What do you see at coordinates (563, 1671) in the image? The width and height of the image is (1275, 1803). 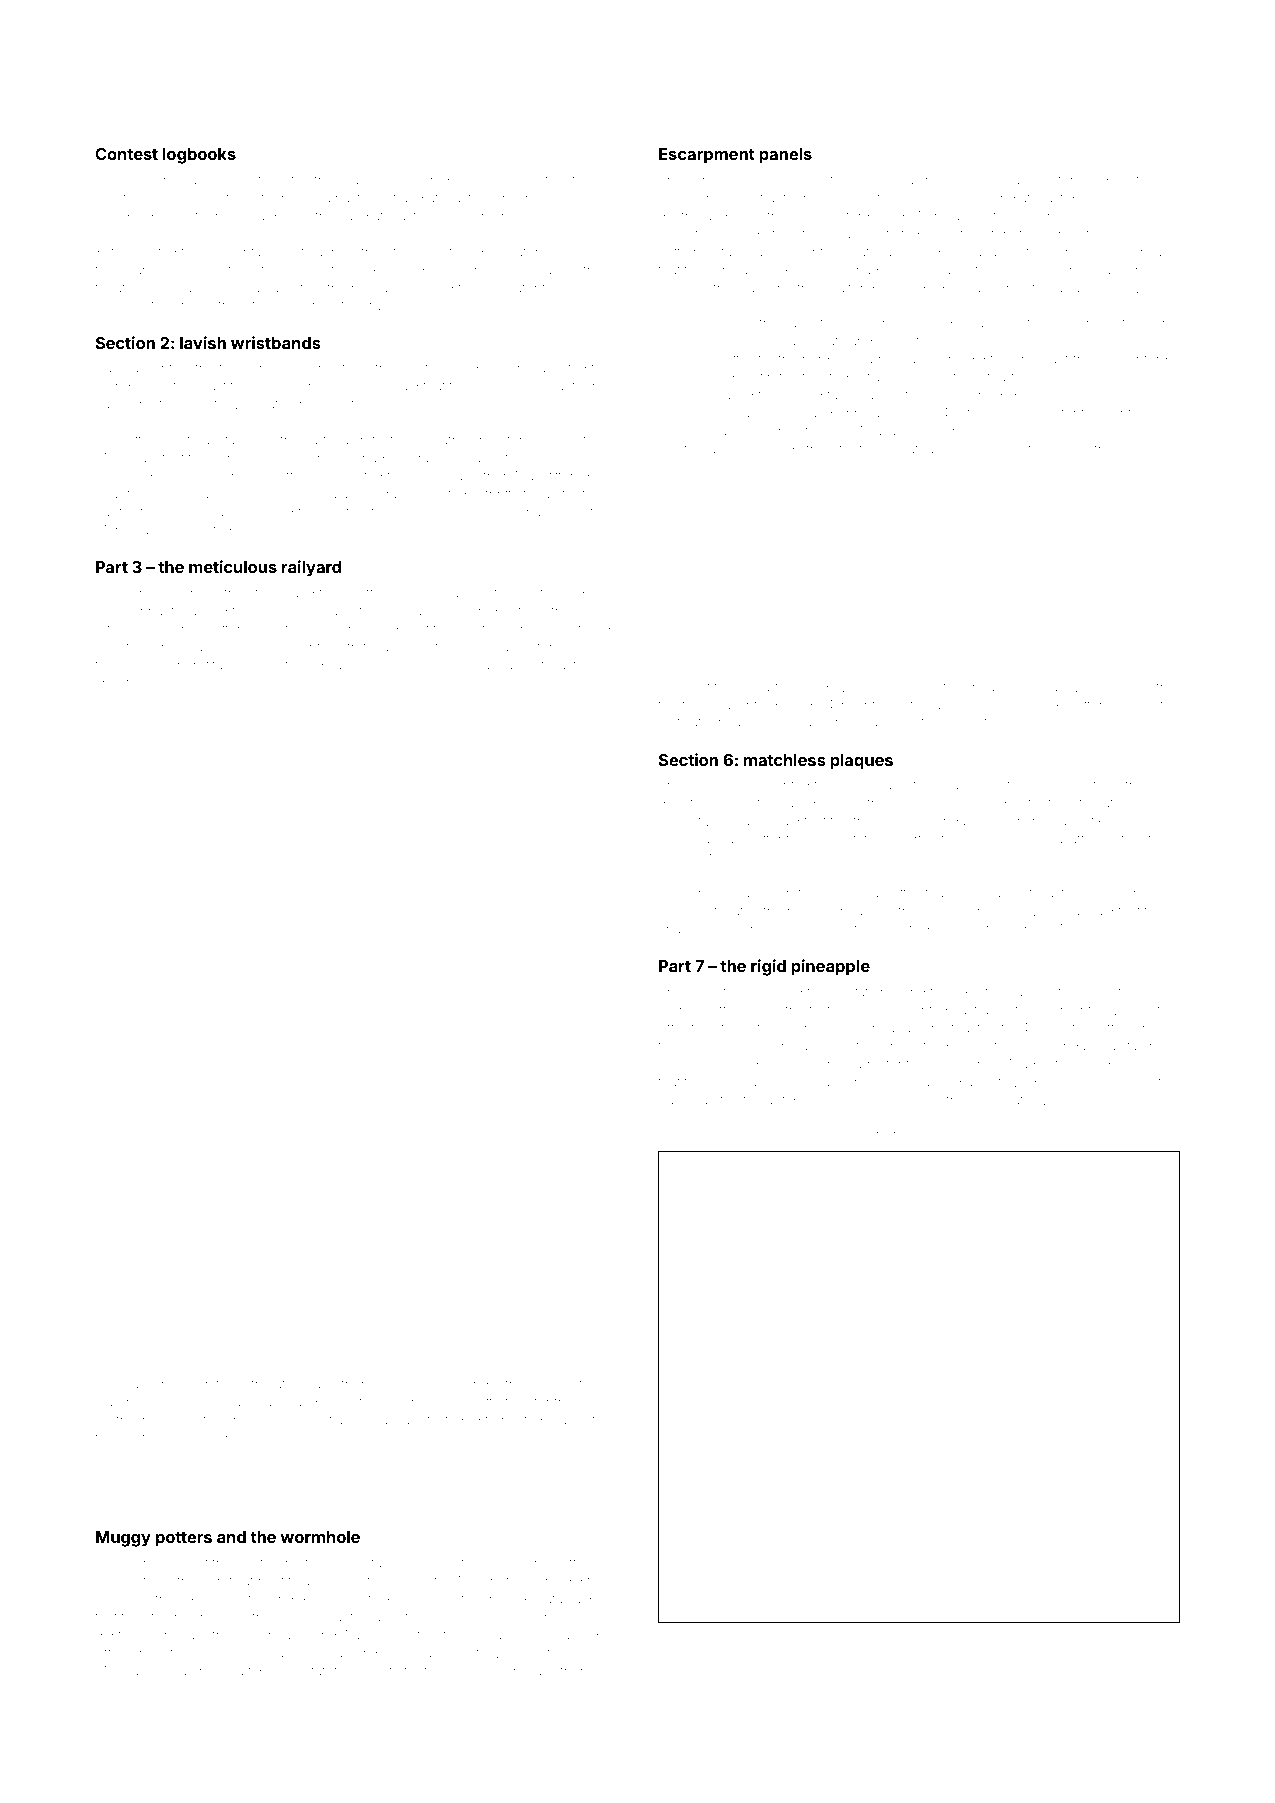 I see `Hawkthorpe` at bounding box center [563, 1671].
